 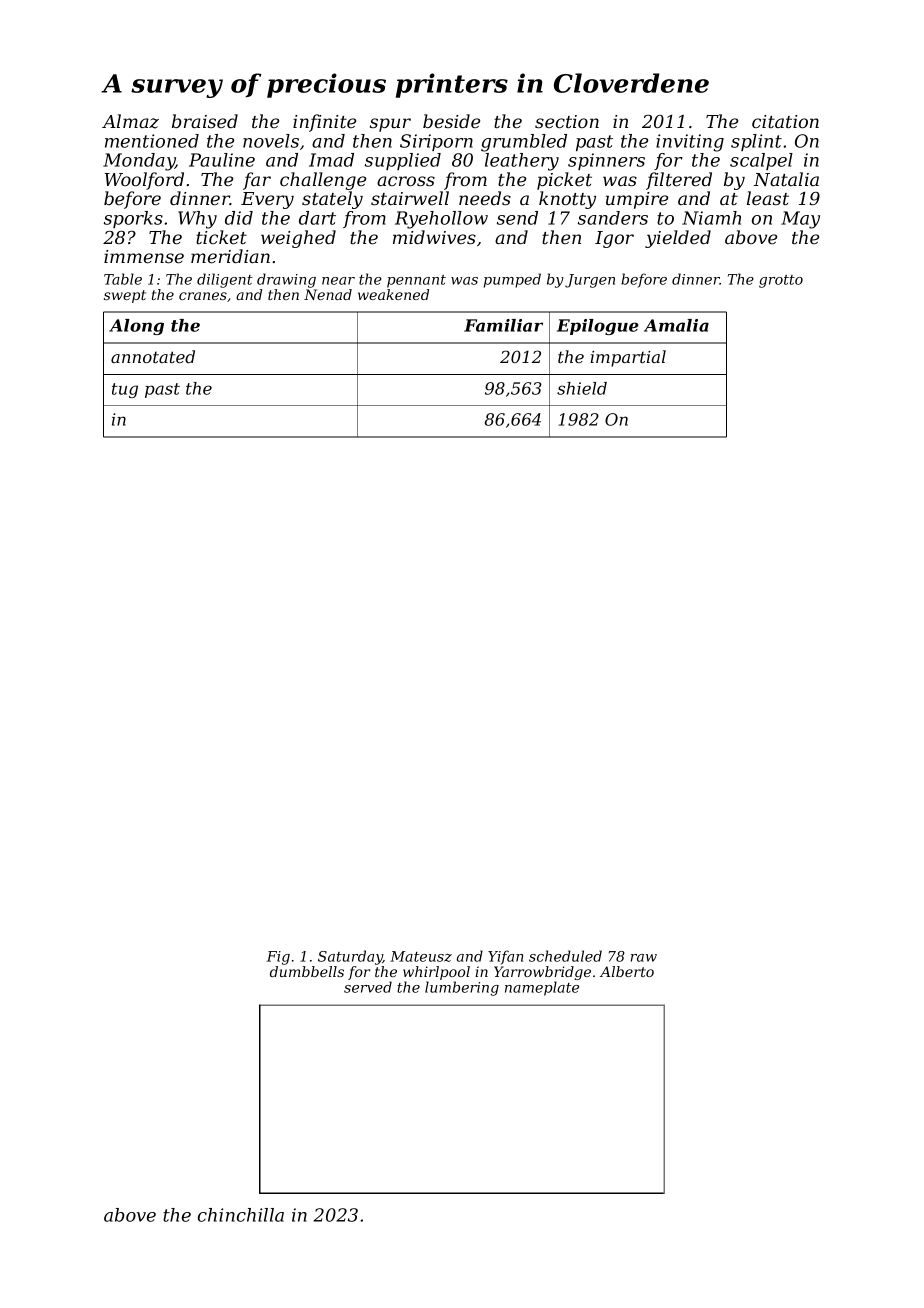 What do you see at coordinates (598, 327) in the screenshot?
I see `Epilogue` at bounding box center [598, 327].
